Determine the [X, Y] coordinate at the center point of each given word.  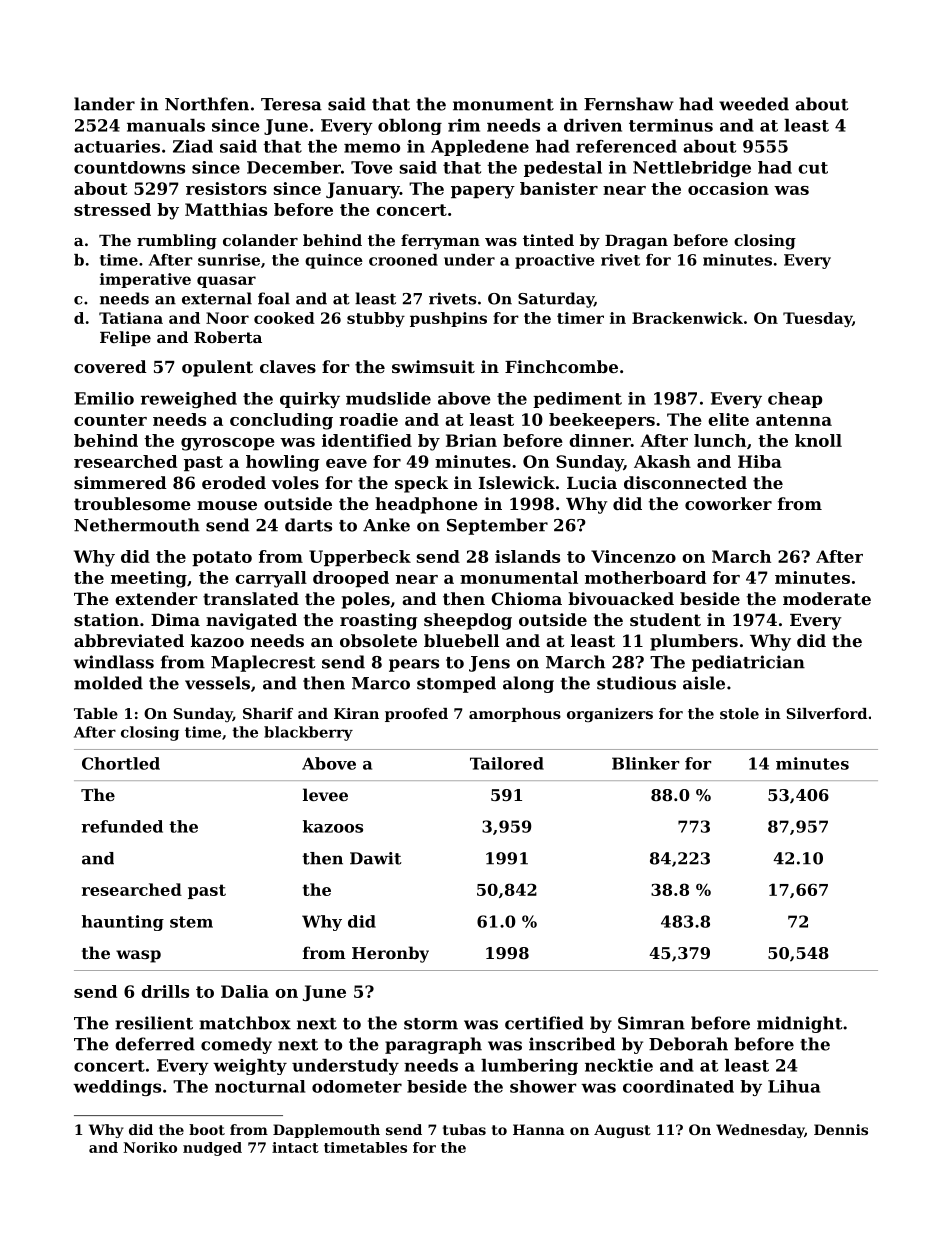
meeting [149, 579]
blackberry [308, 733]
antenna [794, 420]
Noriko [150, 1147]
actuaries [117, 146]
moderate [827, 598]
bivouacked [621, 598]
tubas [464, 1129]
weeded [754, 104]
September [497, 526]
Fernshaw [629, 104]
